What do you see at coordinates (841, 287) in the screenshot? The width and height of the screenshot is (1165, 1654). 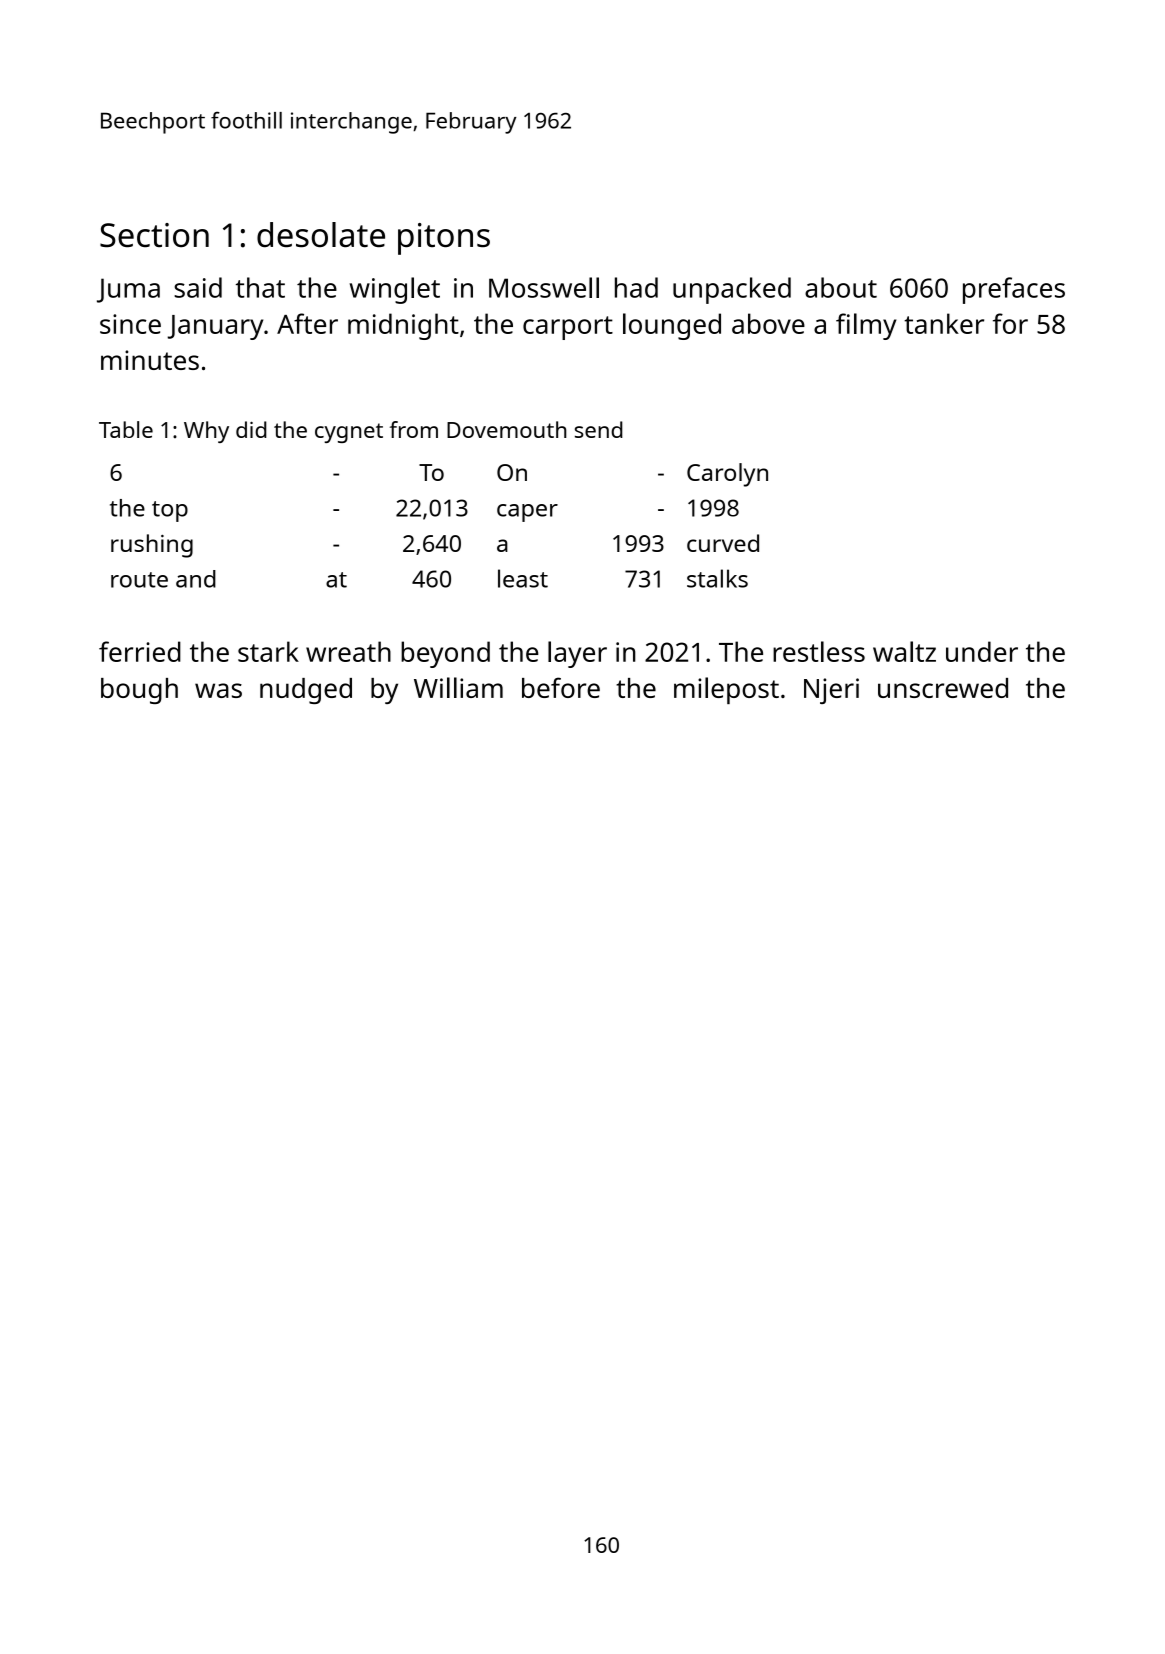 I see `about` at bounding box center [841, 287].
